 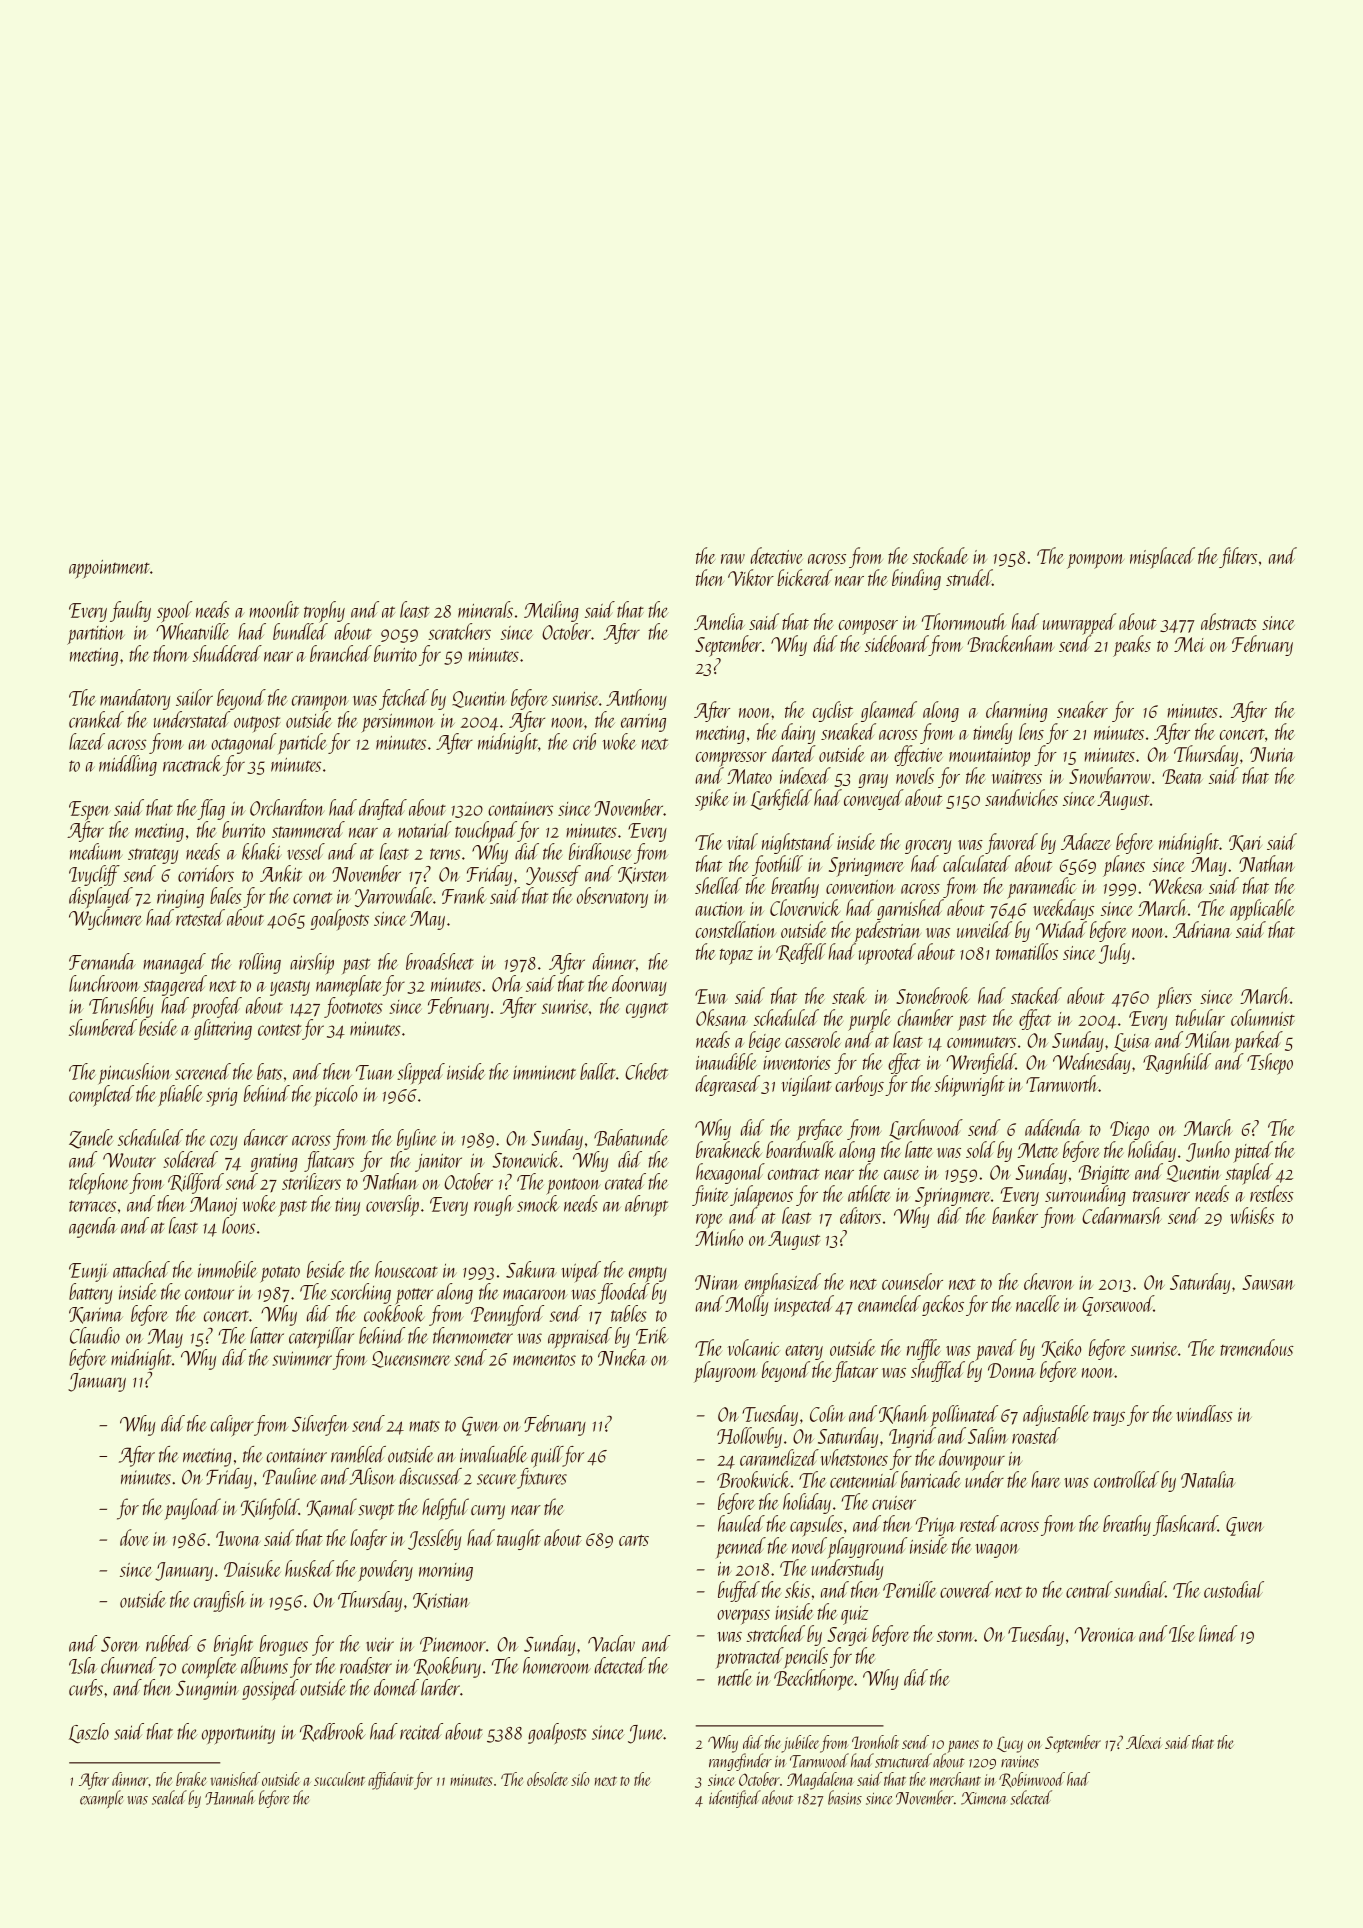 What do you see at coordinates (101, 897) in the screenshot?
I see `displayed` at bounding box center [101, 897].
